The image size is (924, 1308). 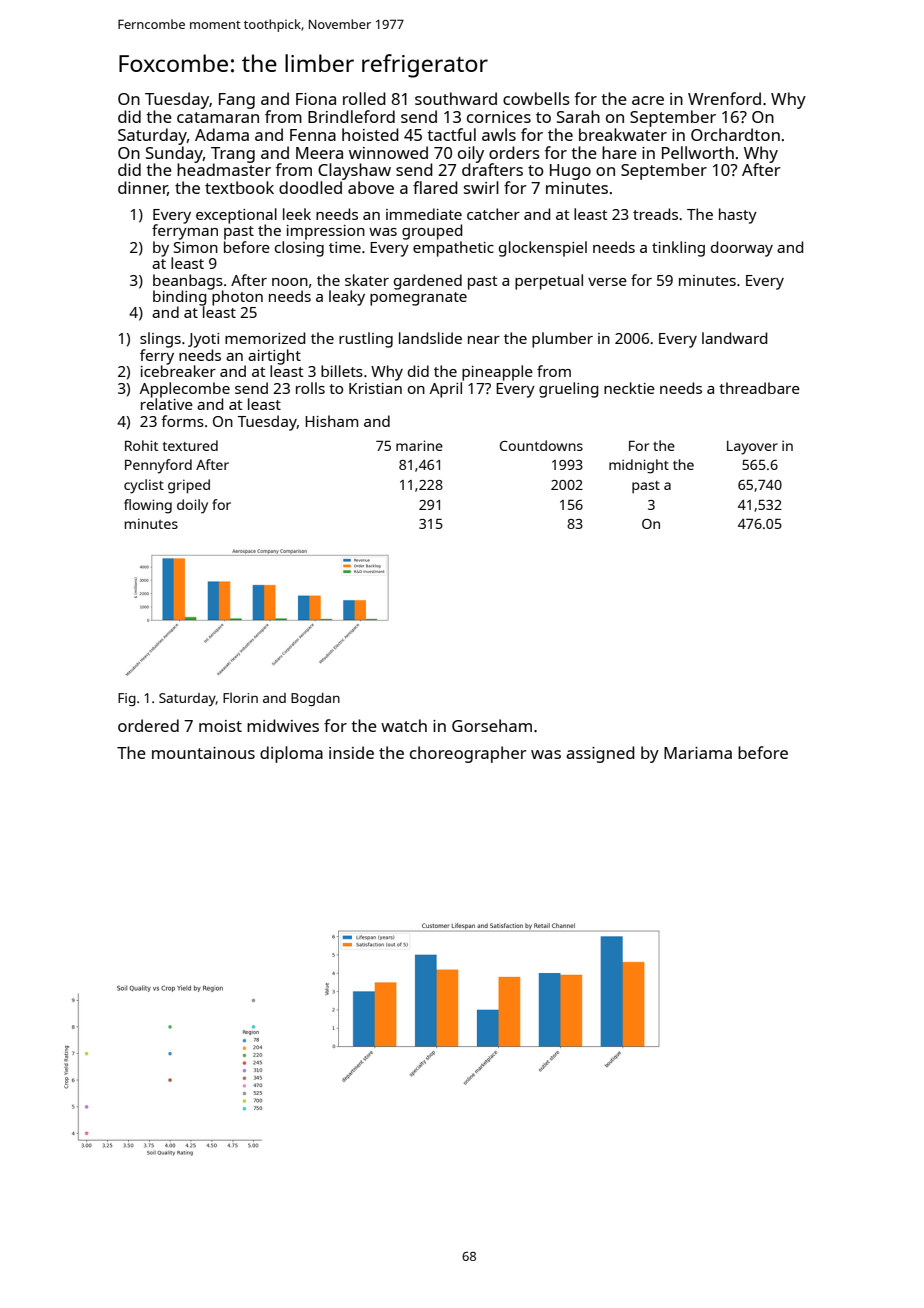 I want to click on verse, so click(x=607, y=282).
